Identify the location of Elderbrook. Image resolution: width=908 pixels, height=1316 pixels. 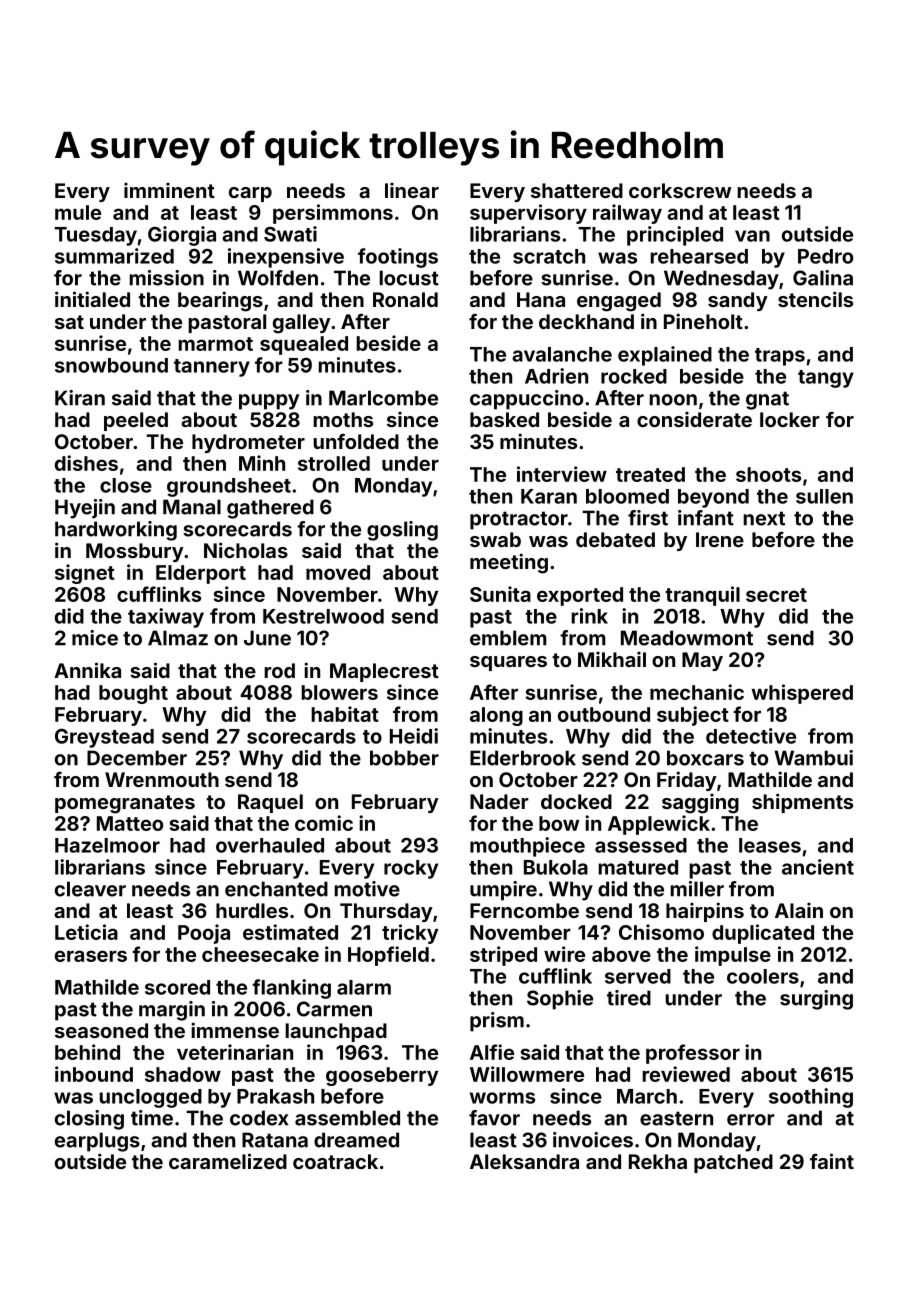
(523, 758).
